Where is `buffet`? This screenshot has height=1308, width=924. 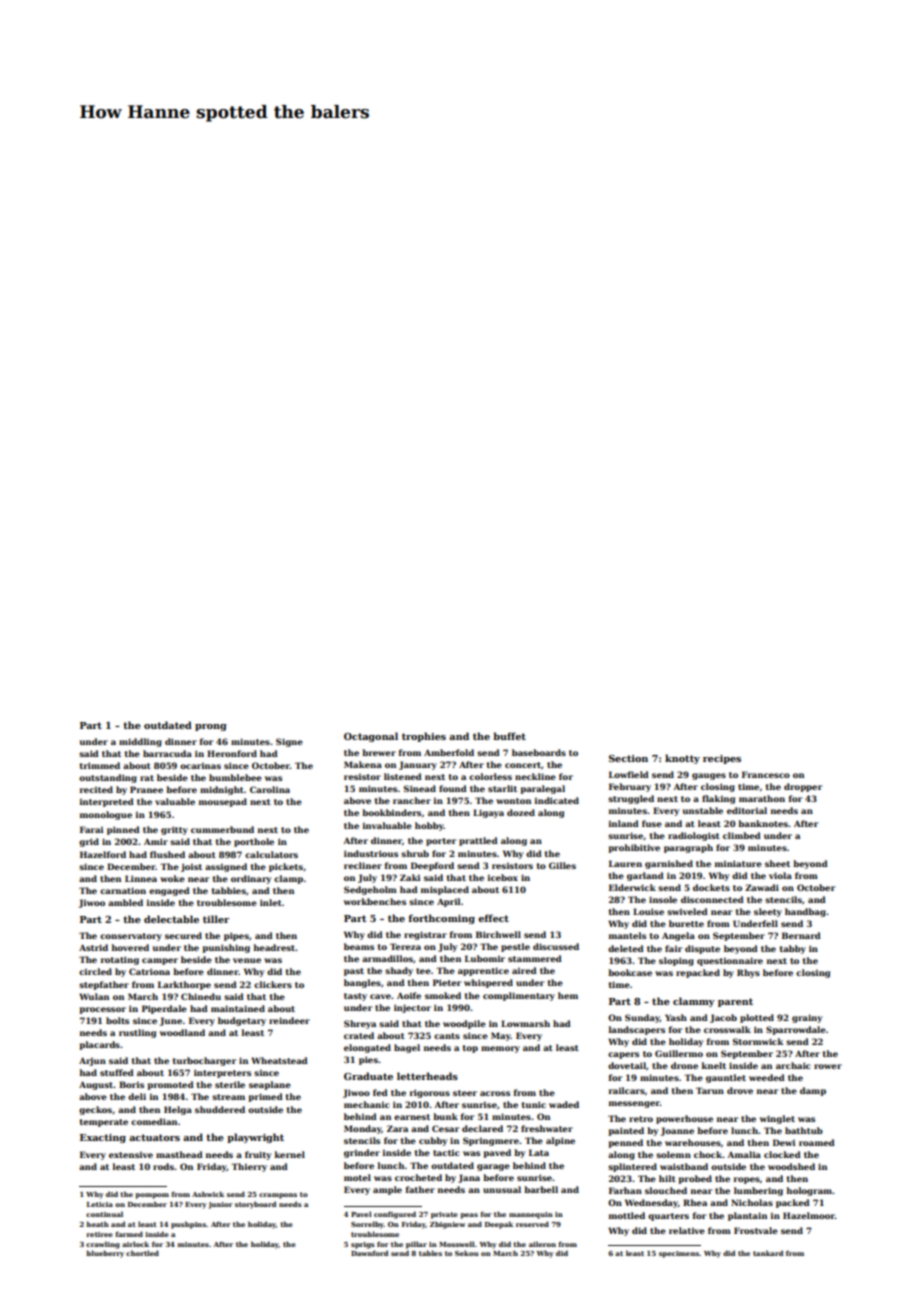 buffet is located at coordinates (509, 736).
